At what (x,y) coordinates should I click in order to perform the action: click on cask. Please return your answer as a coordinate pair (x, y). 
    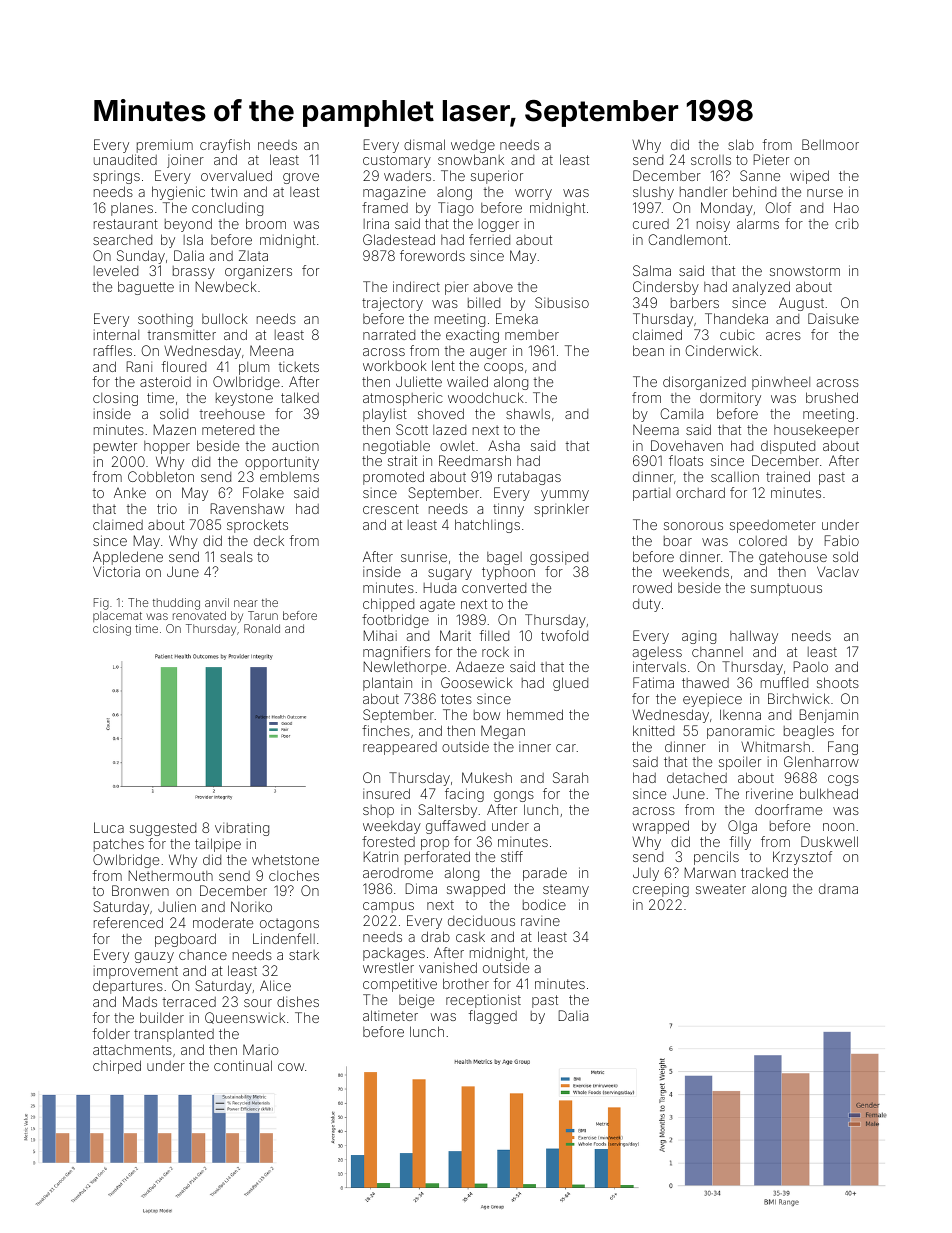
    Looking at the image, I should click on (470, 937).
